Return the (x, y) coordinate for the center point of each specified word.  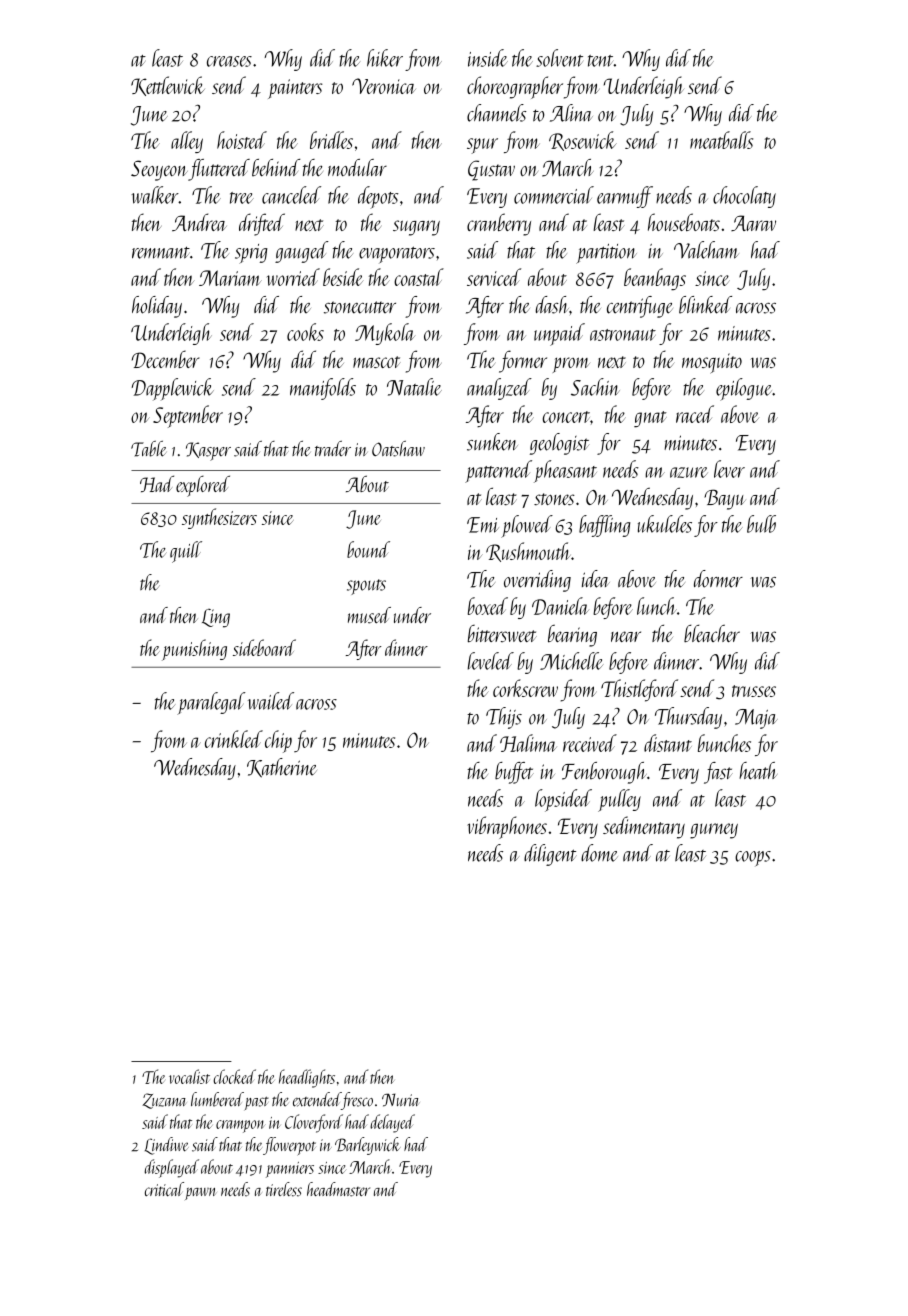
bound (368, 549)
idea (596, 579)
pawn (200, 1194)
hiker (385, 58)
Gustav (491, 170)
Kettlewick (168, 86)
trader (333, 448)
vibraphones (507, 827)
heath (758, 771)
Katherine (282, 768)
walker (154, 195)
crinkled (234, 739)
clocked (234, 1076)
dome (599, 853)
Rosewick (583, 141)
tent (601, 61)
